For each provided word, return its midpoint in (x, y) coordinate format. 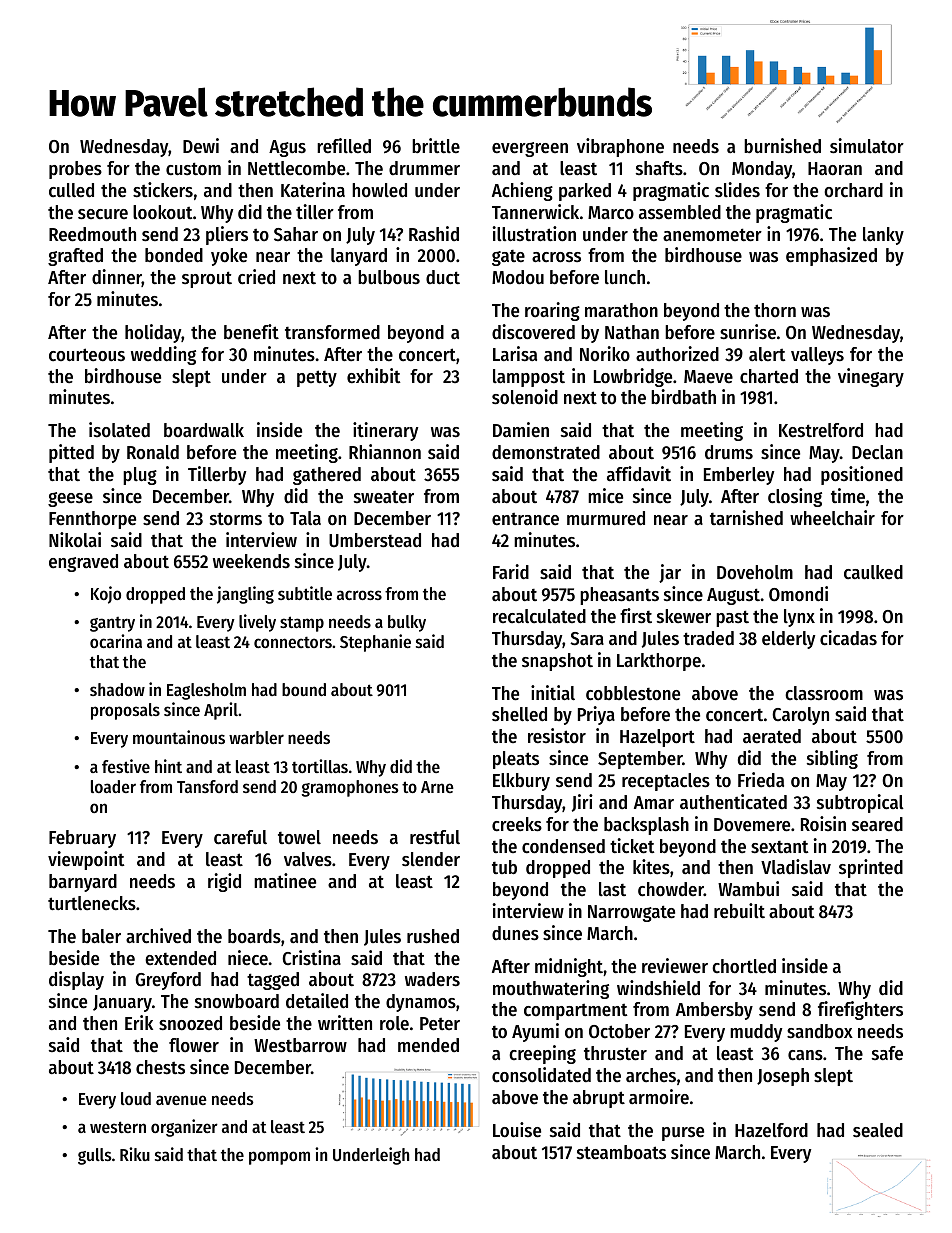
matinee (285, 881)
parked (585, 192)
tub (504, 867)
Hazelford (771, 1130)
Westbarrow (300, 1045)
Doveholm (755, 572)
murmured (606, 518)
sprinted (871, 868)
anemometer (712, 235)
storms (236, 519)
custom (193, 169)
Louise (517, 1130)
